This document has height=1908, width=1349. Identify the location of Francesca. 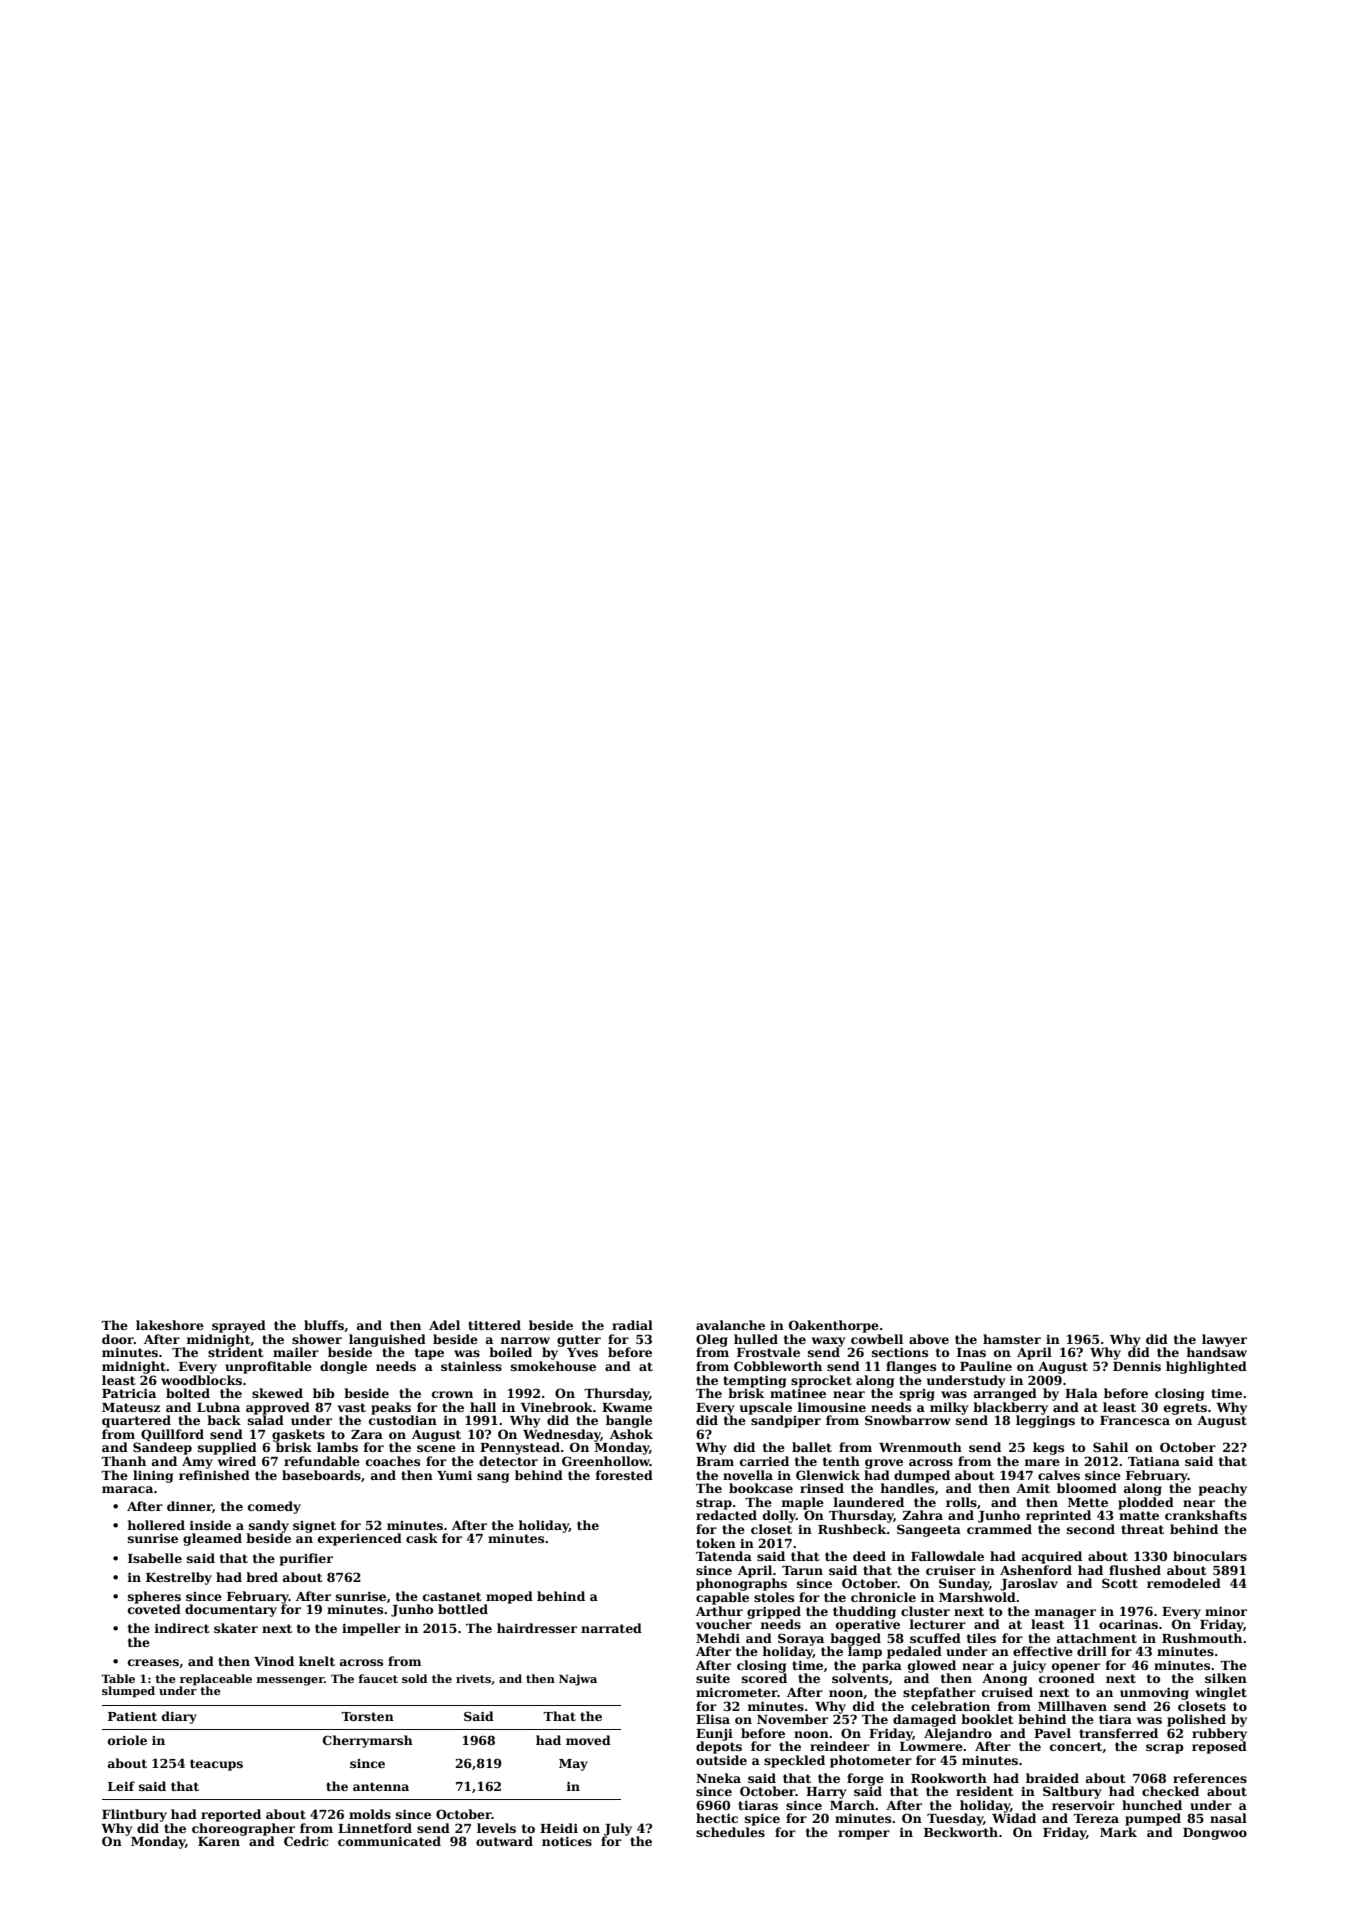
(1135, 1420).
